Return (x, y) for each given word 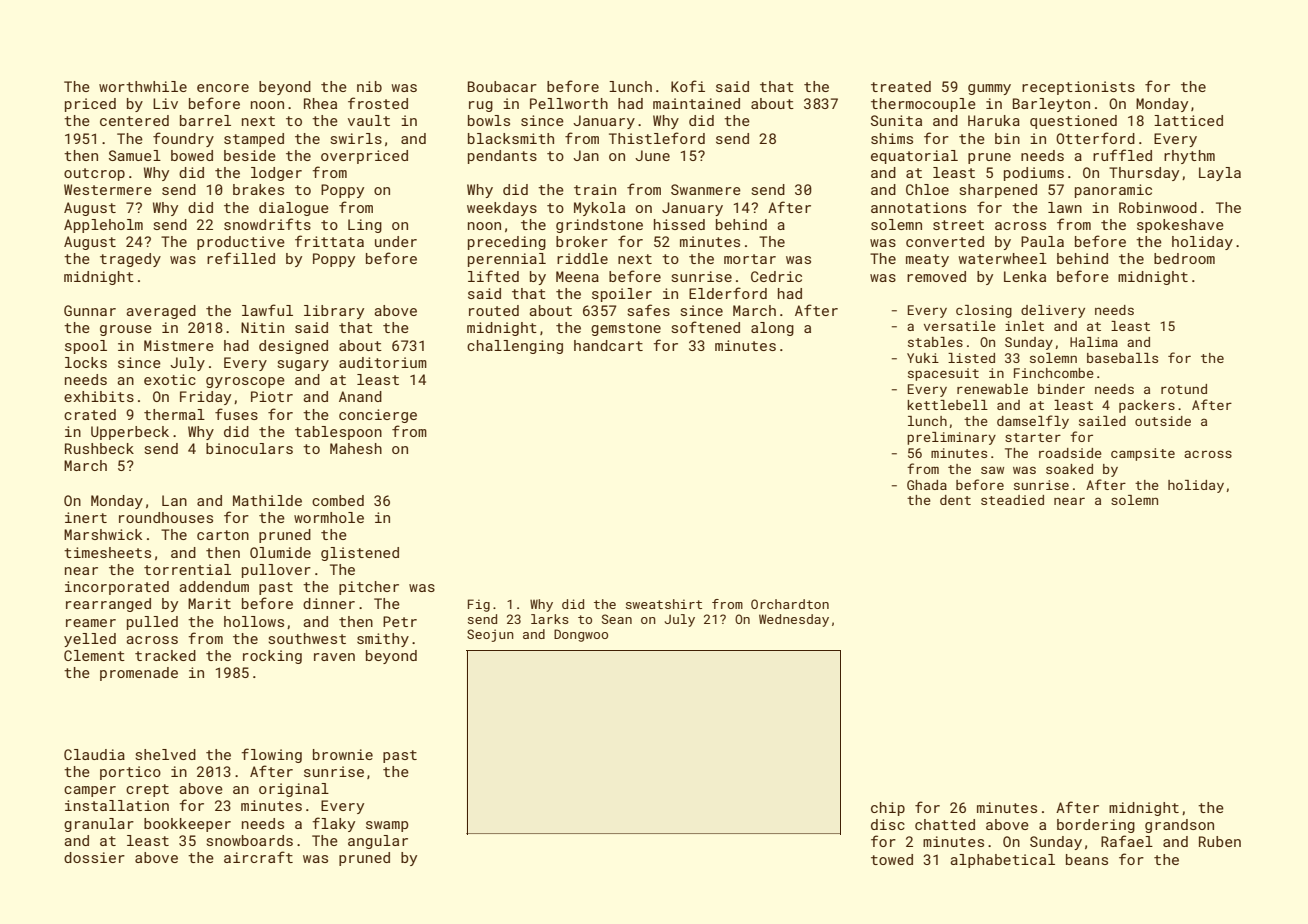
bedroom (1184, 258)
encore (223, 88)
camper (90, 791)
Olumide (280, 552)
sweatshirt (664, 604)
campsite (1143, 454)
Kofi (688, 86)
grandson (1179, 826)
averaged (161, 312)
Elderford (728, 293)
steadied (1012, 500)
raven (334, 657)
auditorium (383, 362)
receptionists (1078, 88)
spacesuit (943, 374)
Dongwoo (581, 635)
